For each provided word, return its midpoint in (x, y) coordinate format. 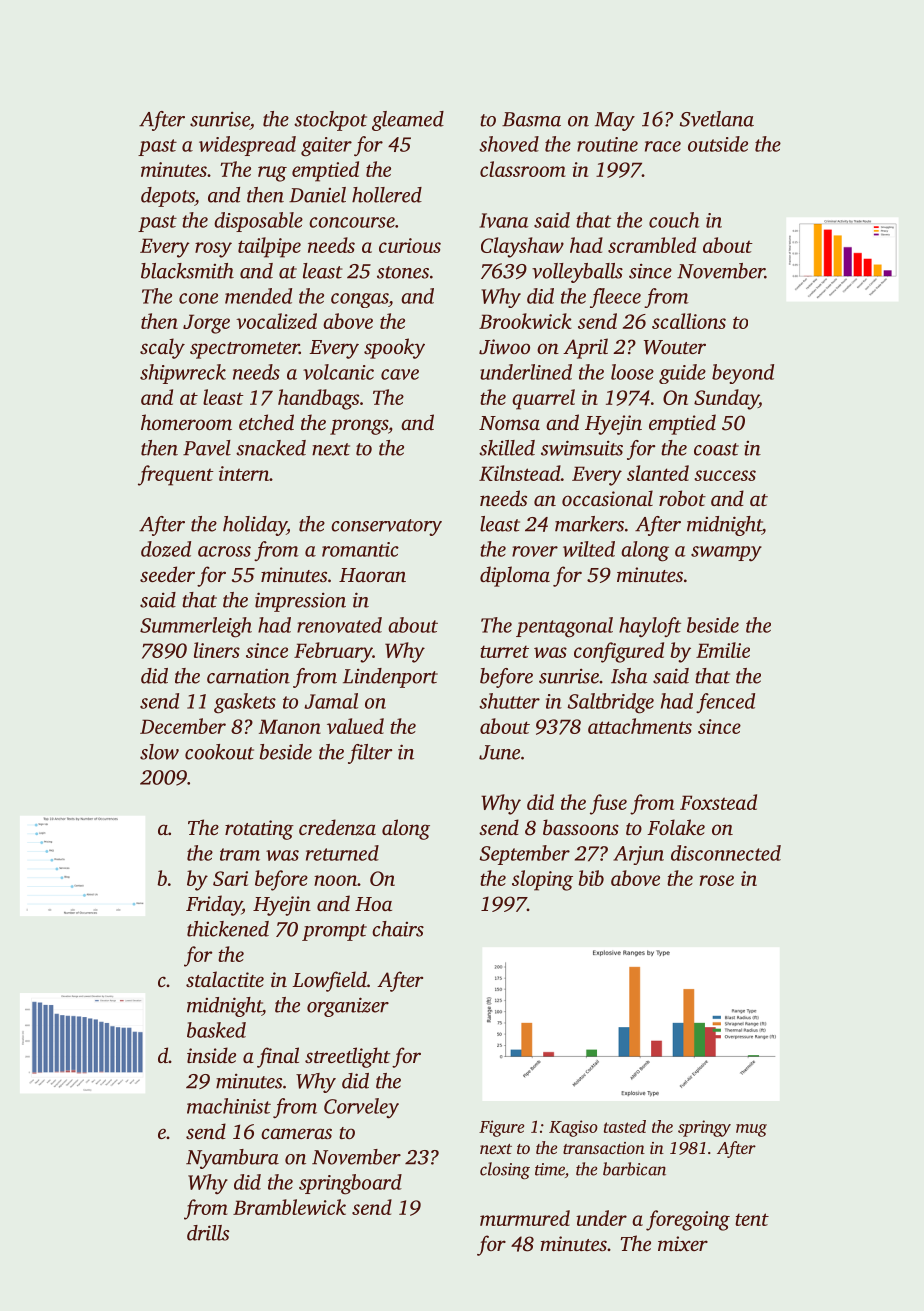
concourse (352, 222)
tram (240, 854)
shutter (509, 701)
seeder (167, 574)
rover (535, 551)
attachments (640, 726)
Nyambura (232, 1159)
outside (718, 144)
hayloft (650, 627)
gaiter (326, 147)
